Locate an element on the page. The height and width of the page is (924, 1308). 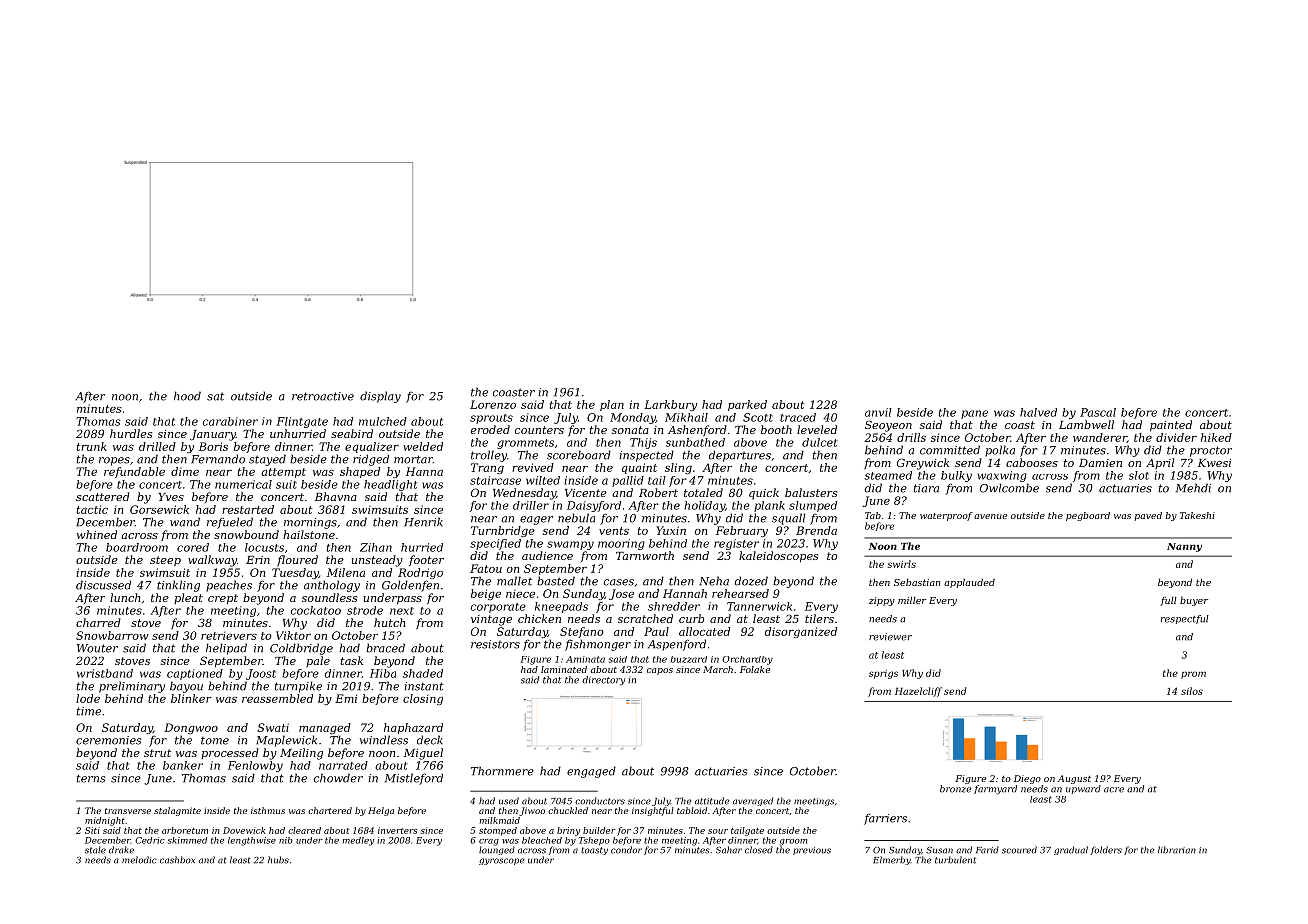
scoreboard is located at coordinates (579, 455).
